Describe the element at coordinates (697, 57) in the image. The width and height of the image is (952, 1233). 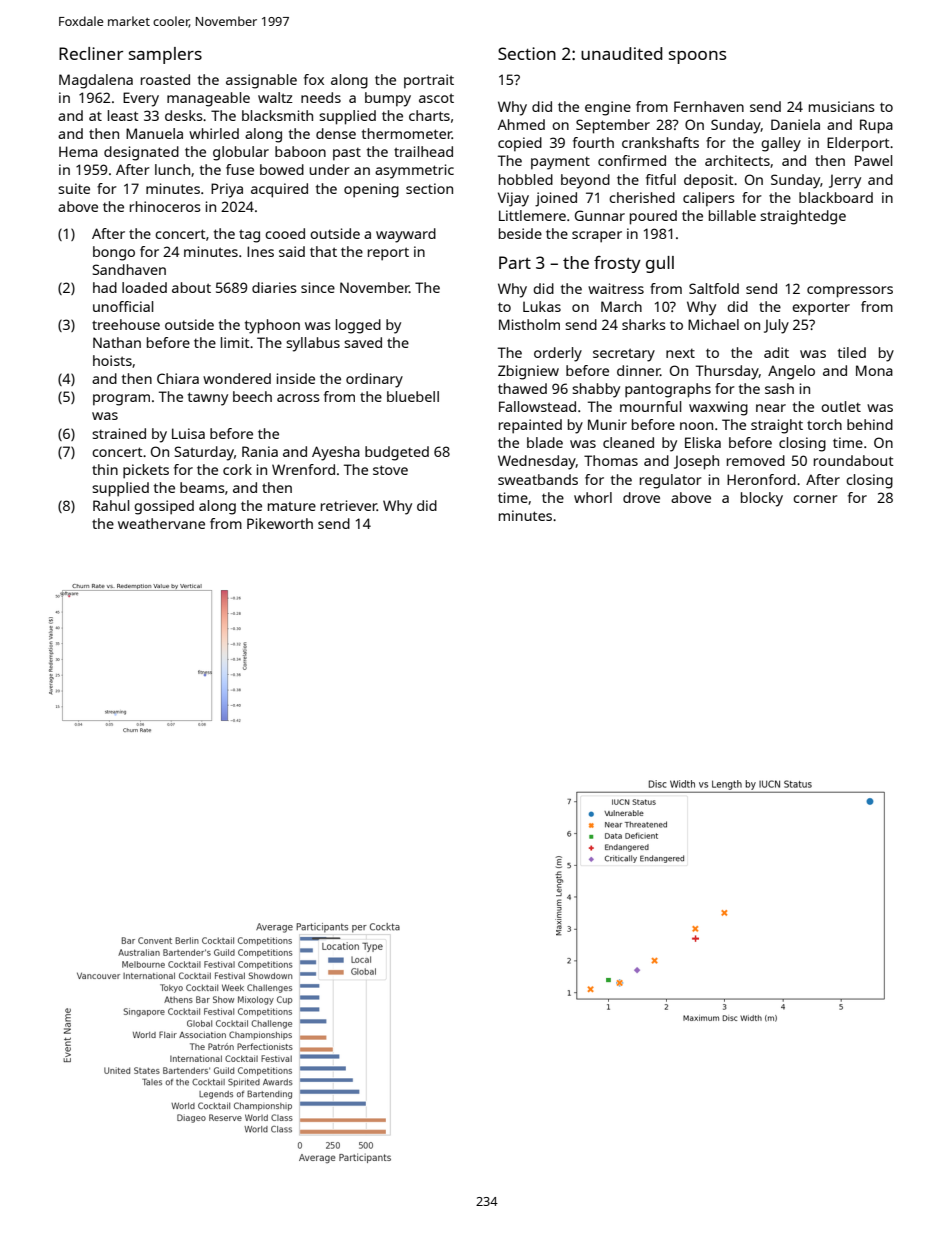
I see `spoons` at that location.
